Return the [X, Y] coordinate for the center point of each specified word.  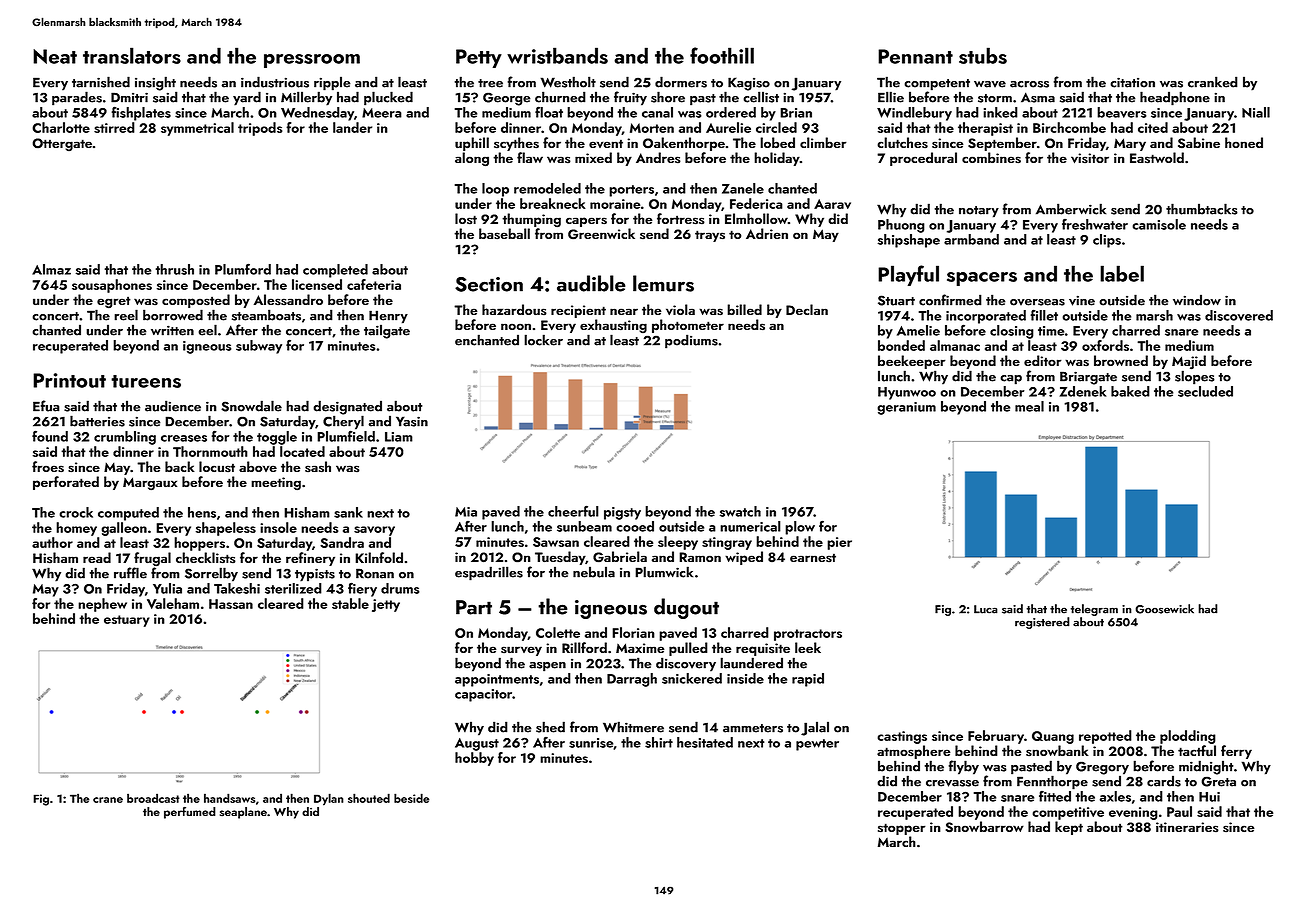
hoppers [199, 544]
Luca [986, 609]
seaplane [243, 813]
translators [132, 55]
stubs [983, 55]
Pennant [915, 56]
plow [800, 528]
